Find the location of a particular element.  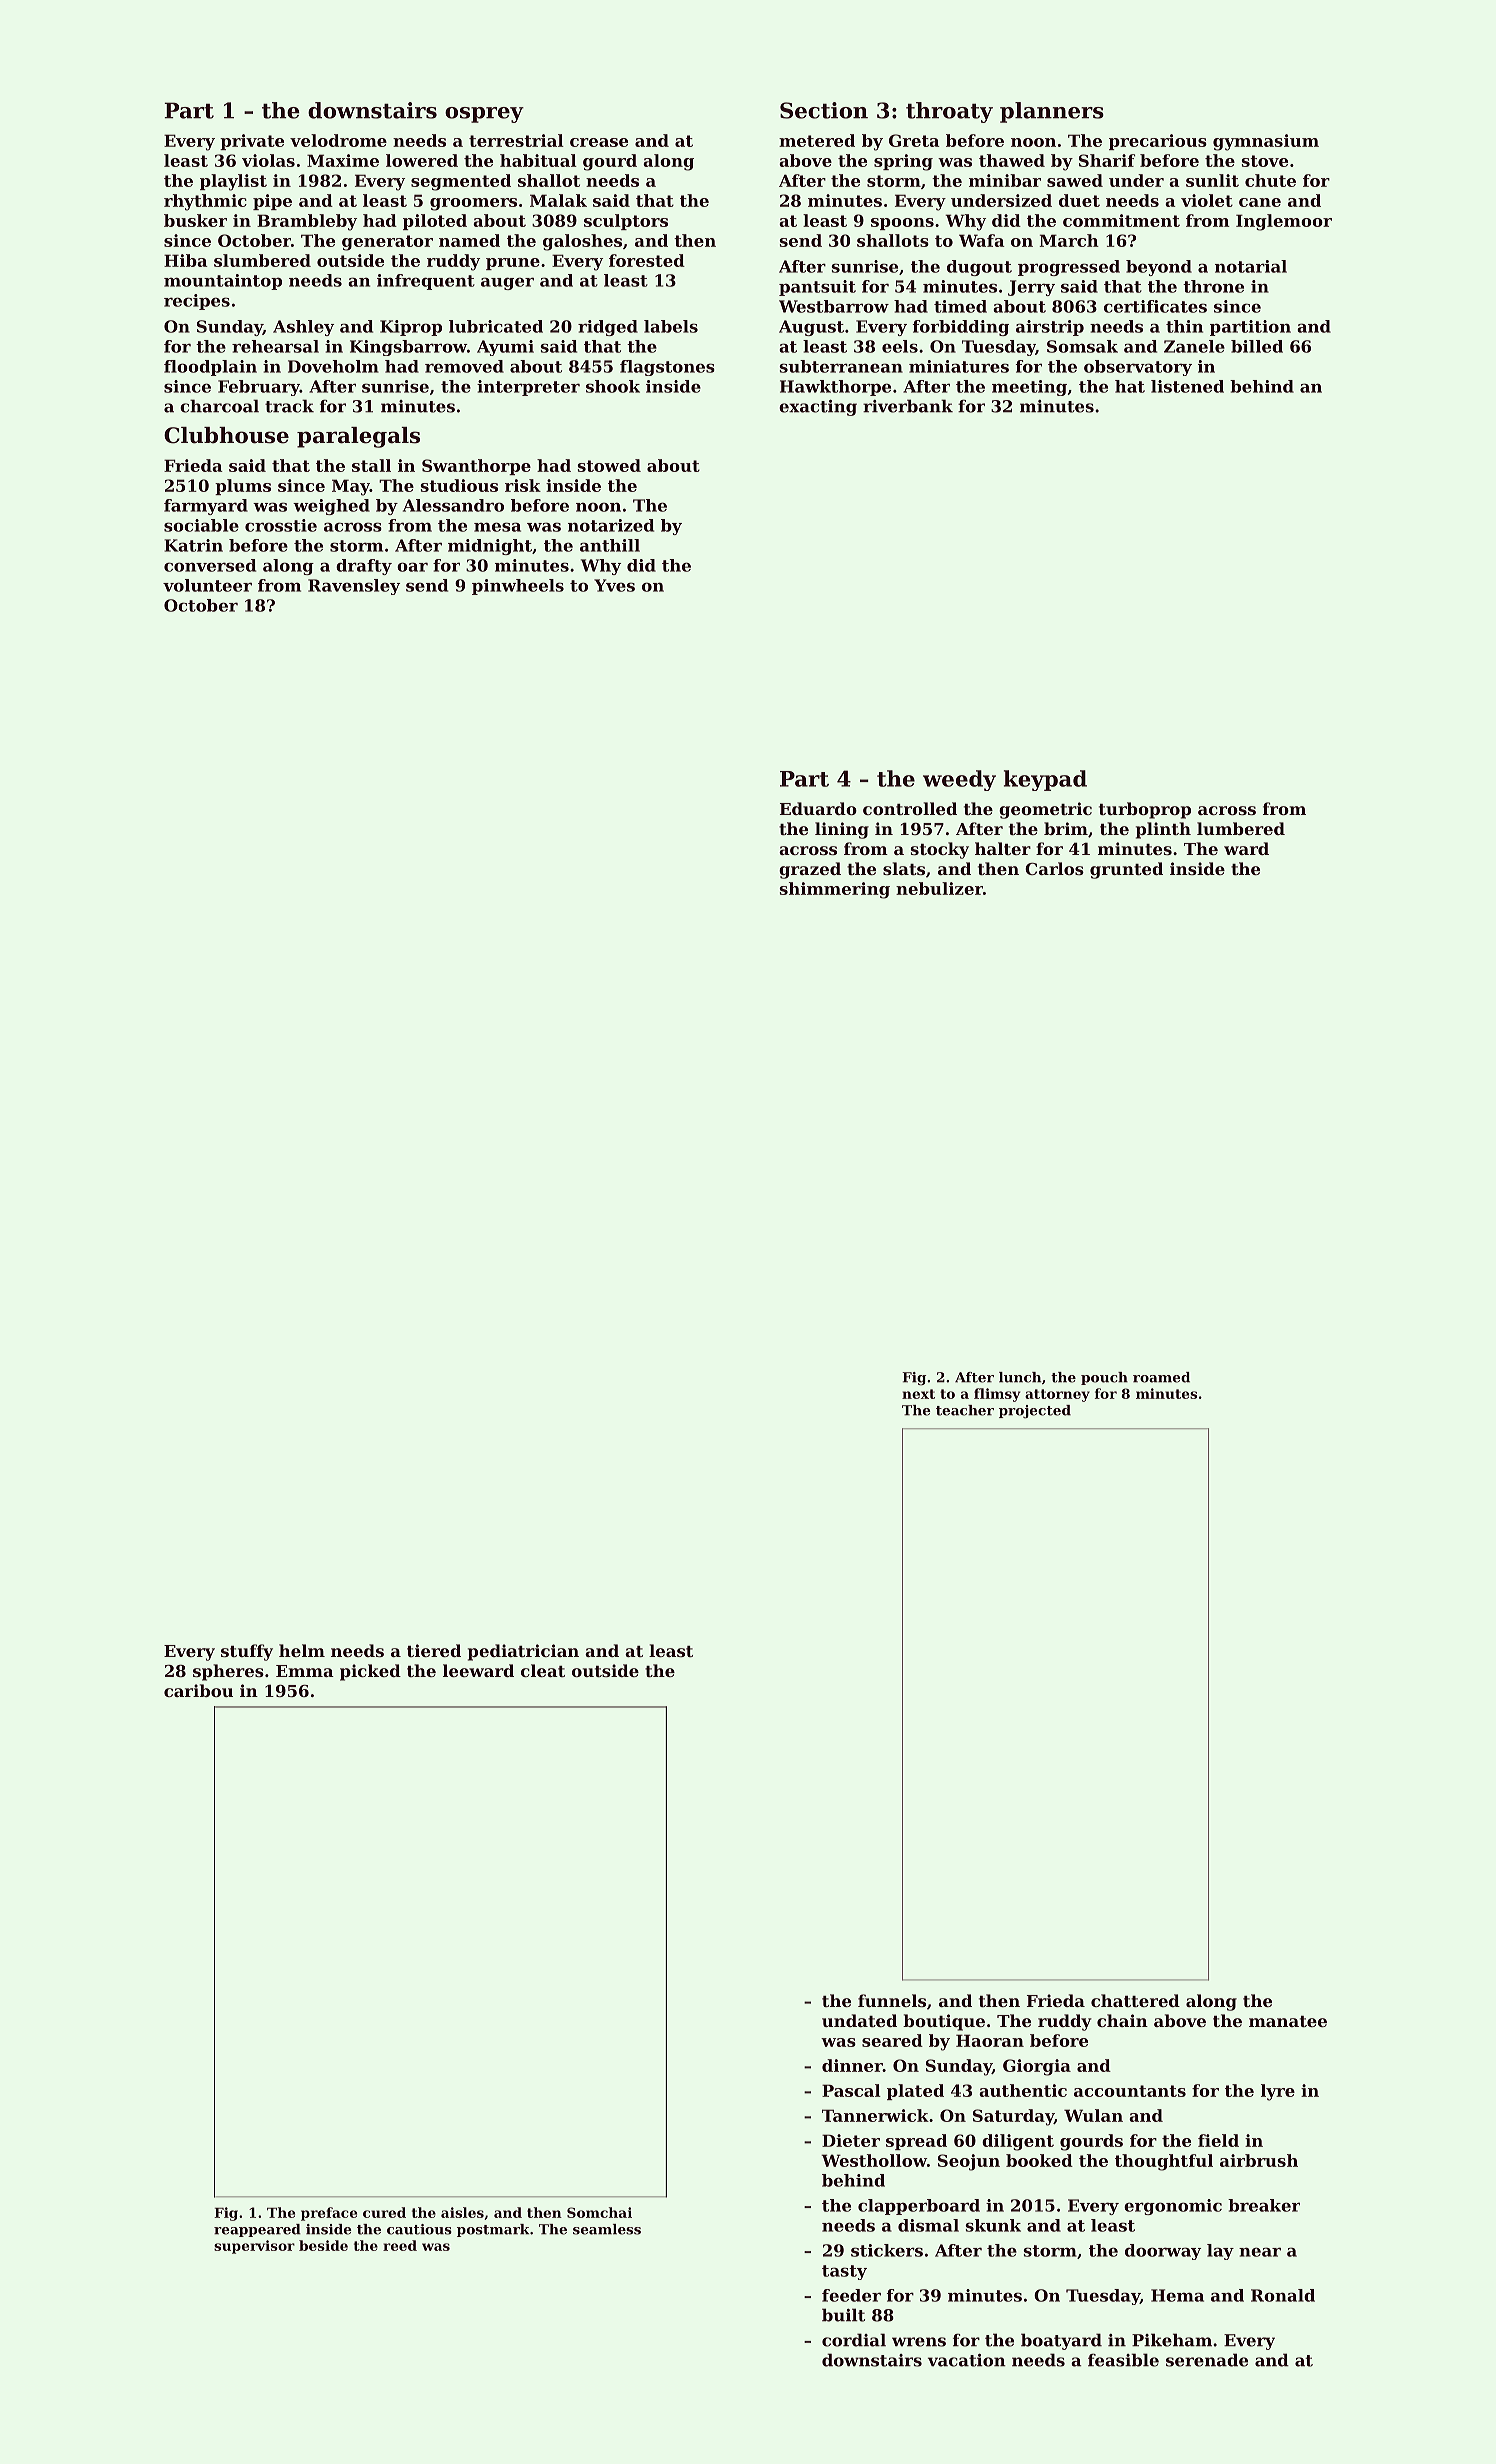

Ronald is located at coordinates (1283, 2295).
